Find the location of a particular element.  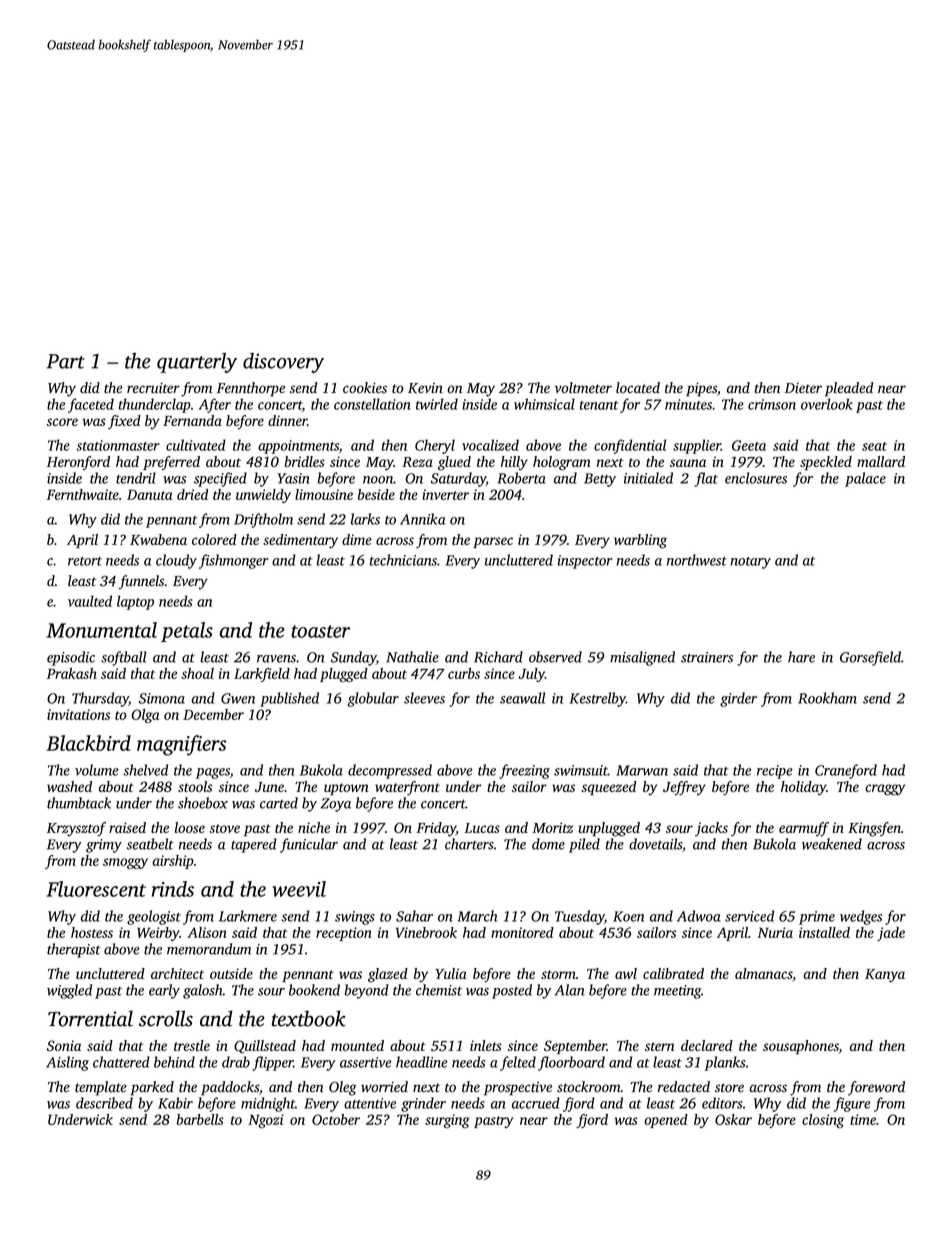

Marwan is located at coordinates (642, 770).
